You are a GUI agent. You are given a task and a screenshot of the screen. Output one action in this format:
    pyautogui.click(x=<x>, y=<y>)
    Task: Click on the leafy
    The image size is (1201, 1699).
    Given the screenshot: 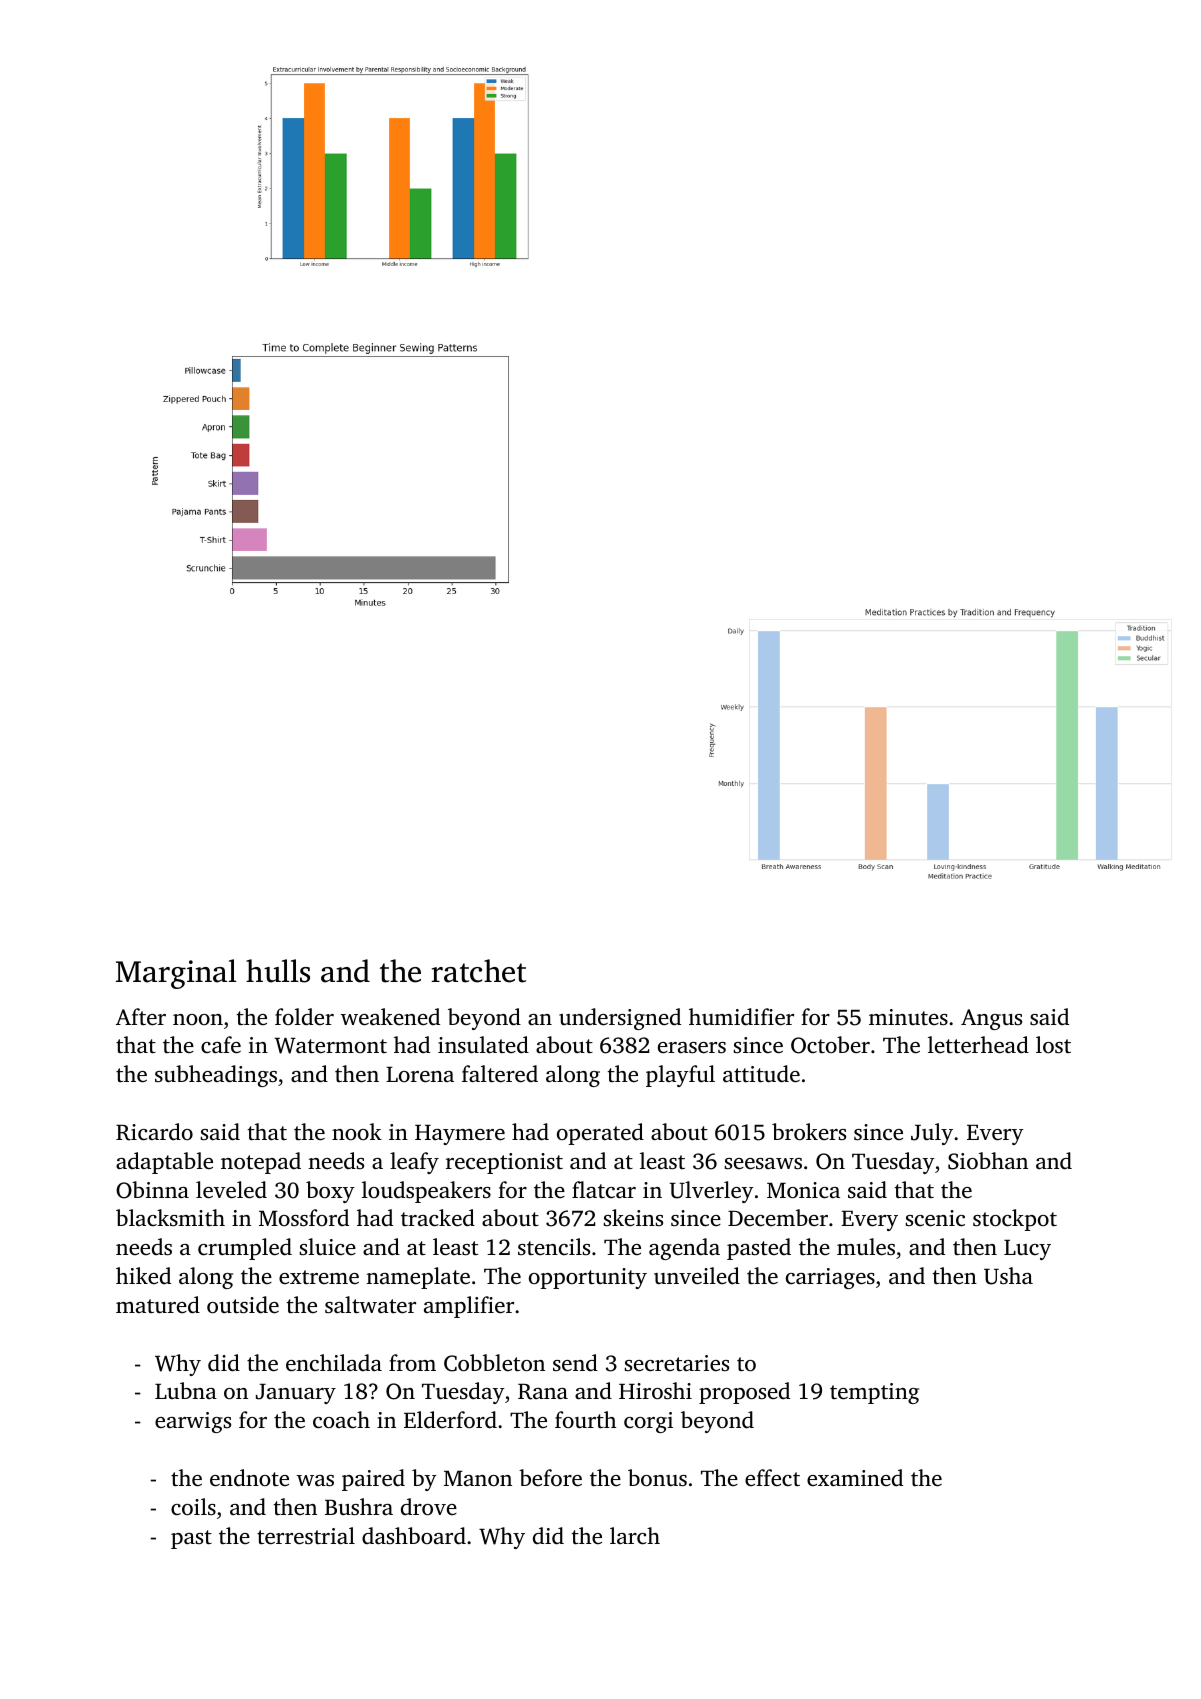 What is the action you would take?
    pyautogui.click(x=414, y=1163)
